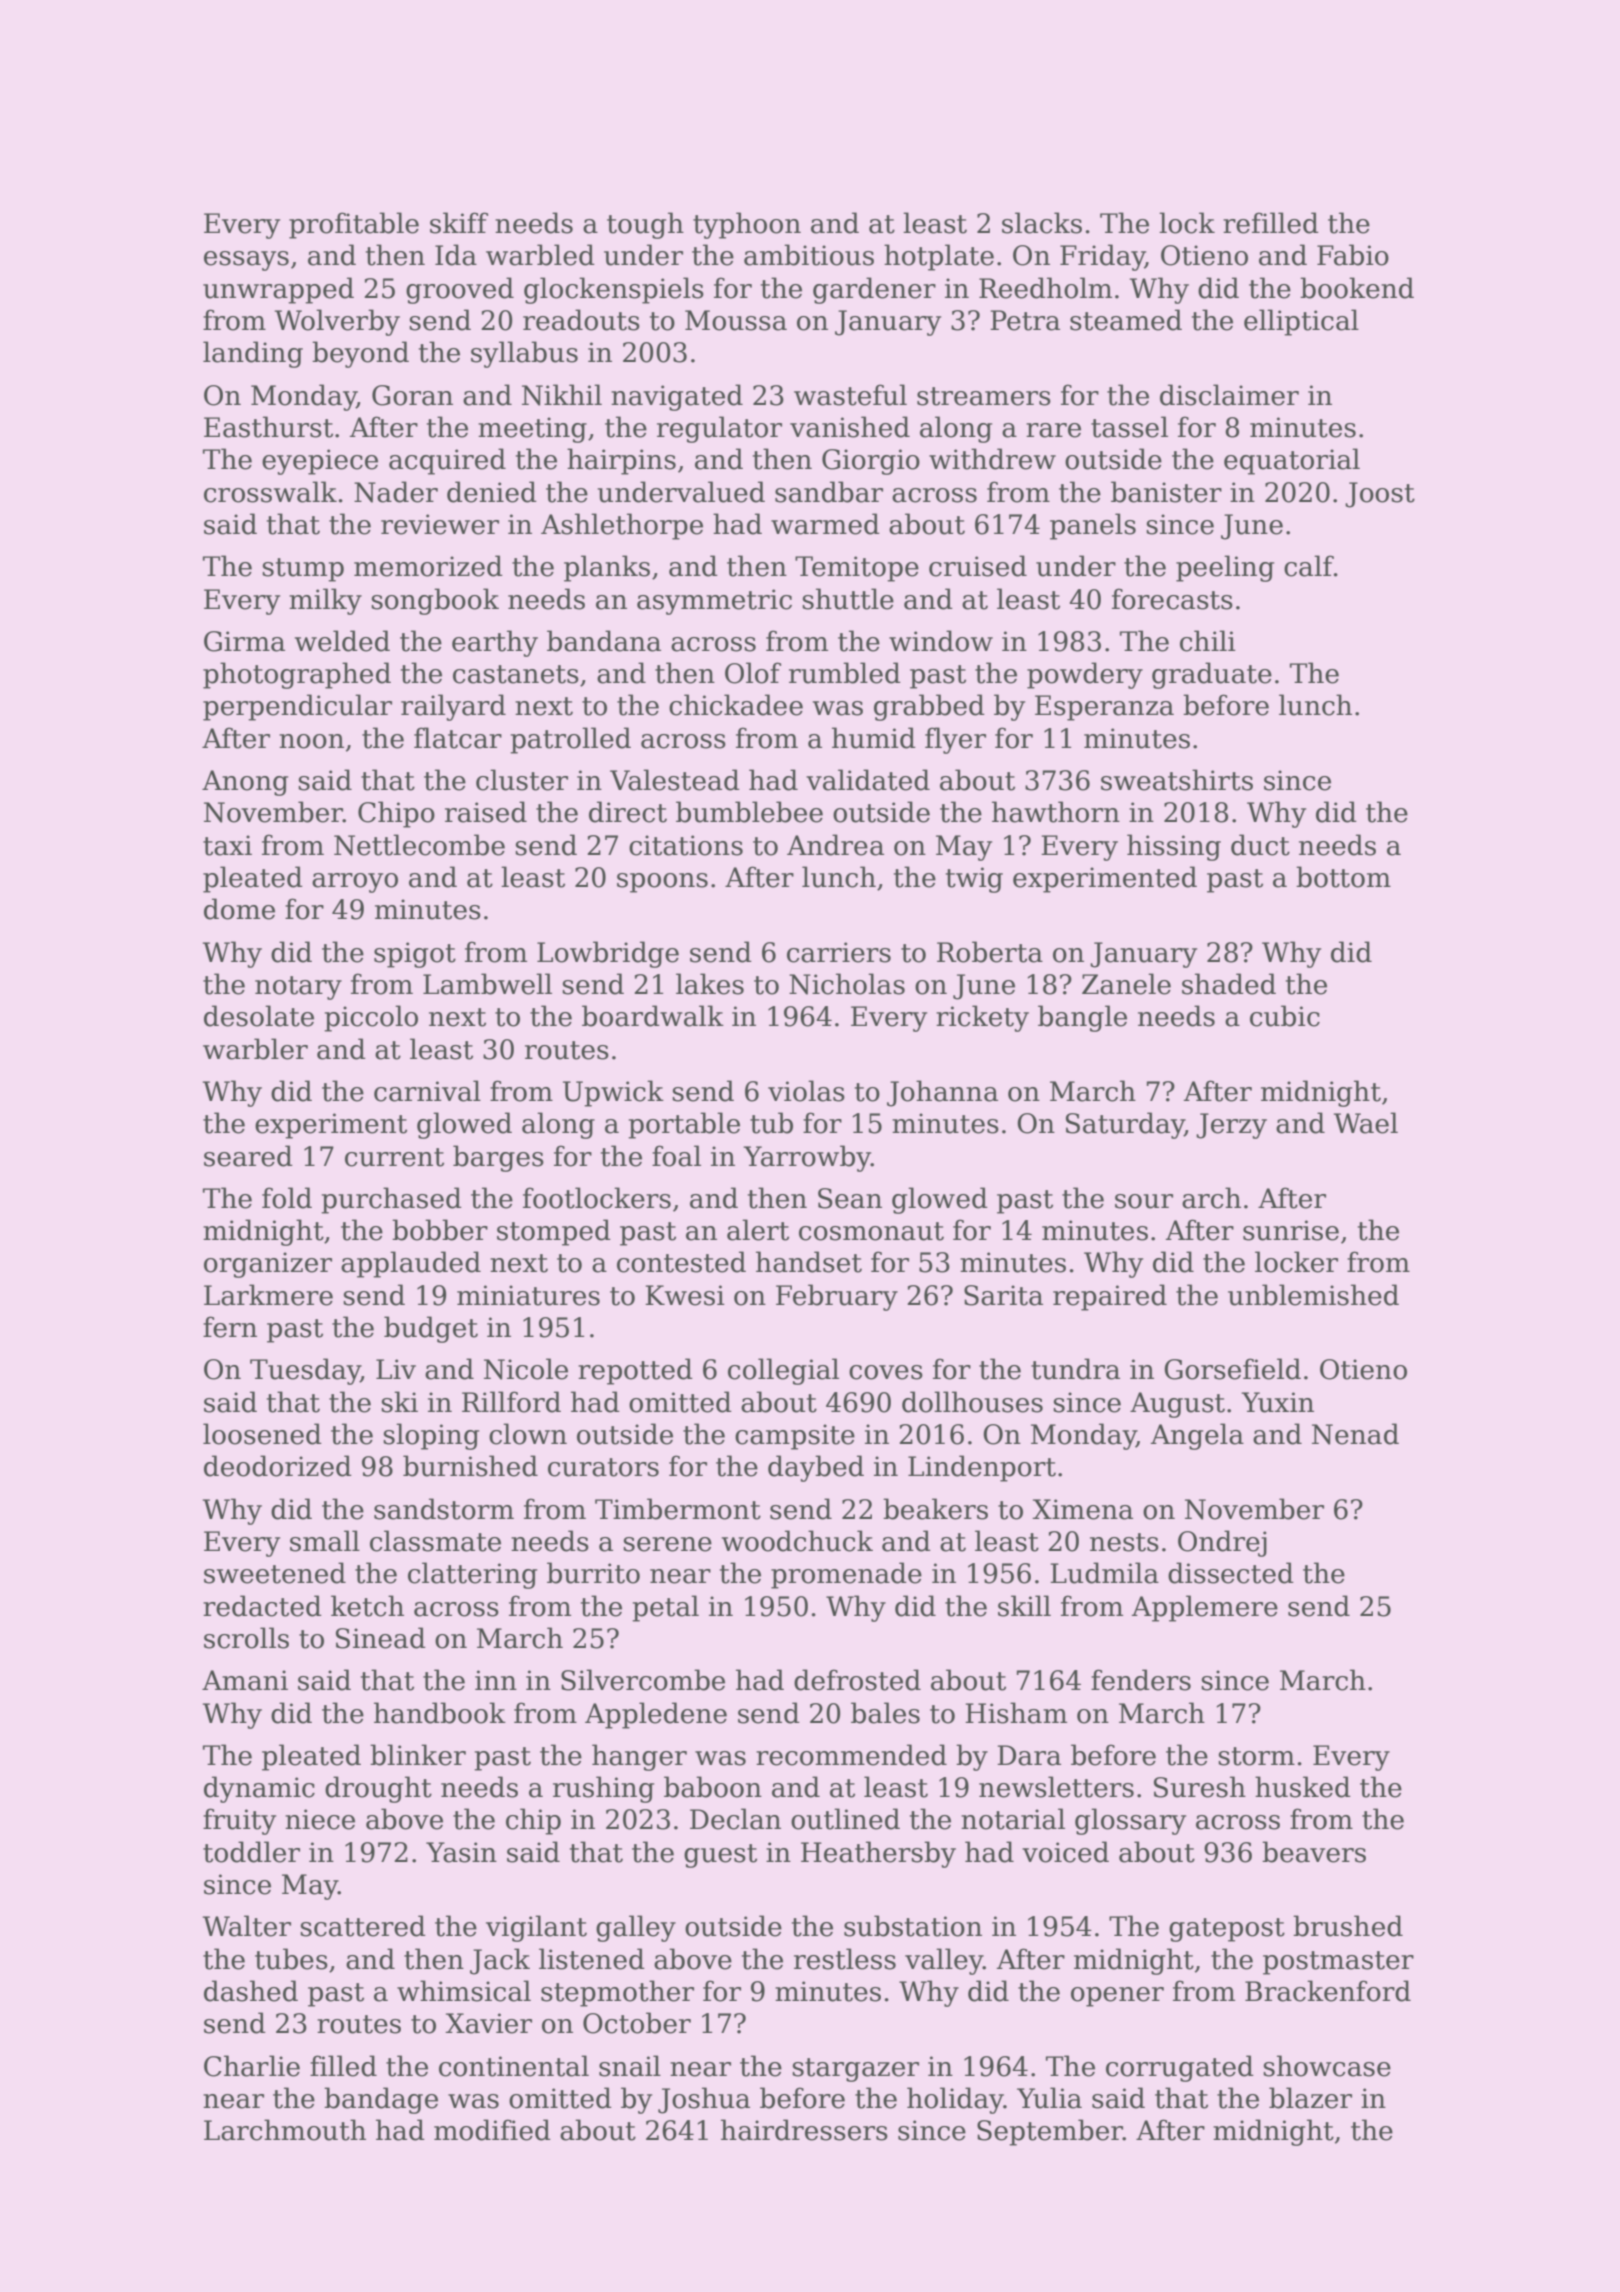 The image size is (1620, 2292). What do you see at coordinates (747, 225) in the screenshot?
I see `typhoon` at bounding box center [747, 225].
